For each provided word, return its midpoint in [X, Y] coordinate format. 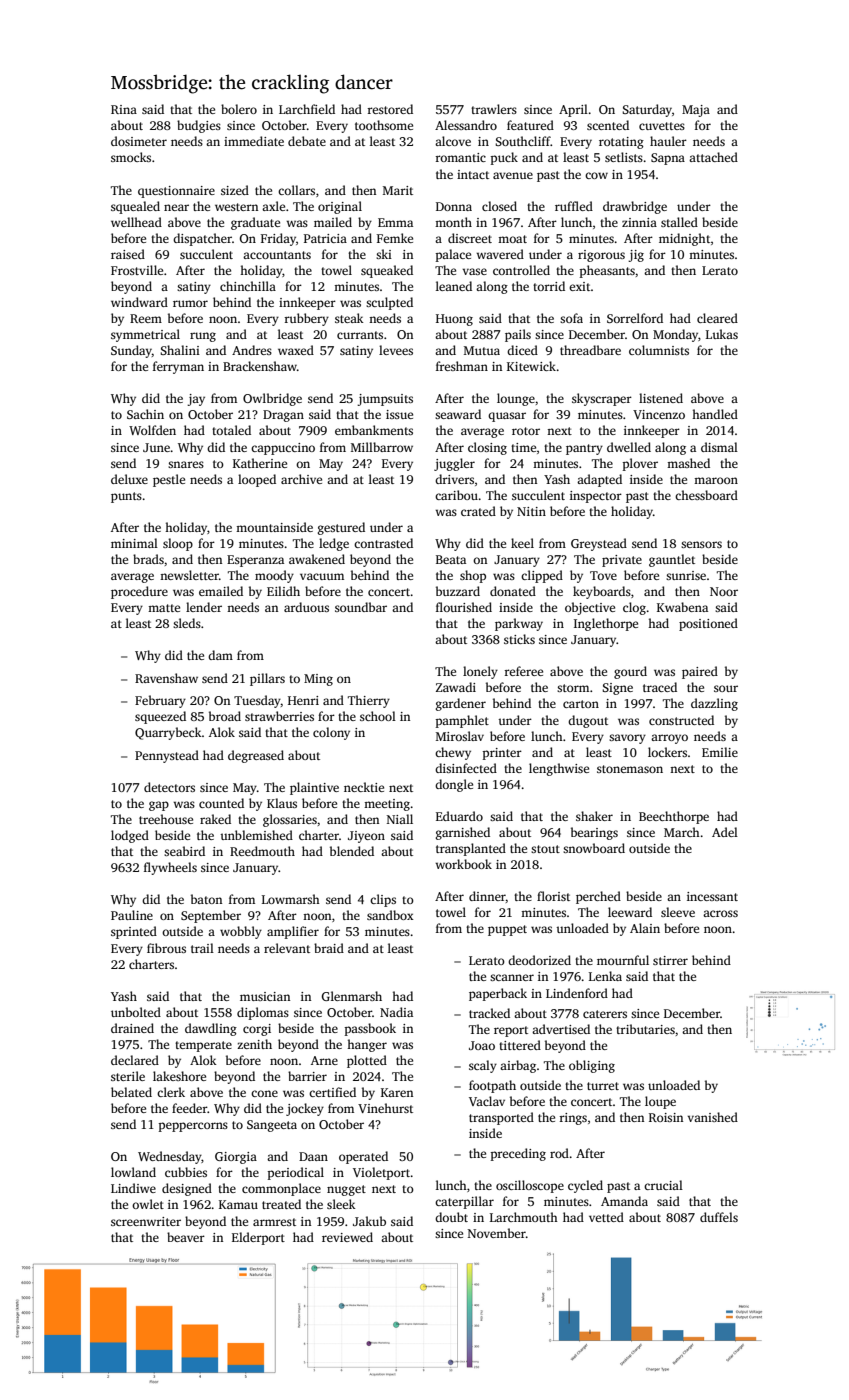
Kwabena [682, 607]
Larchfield [307, 109]
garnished [463, 833]
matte [164, 608]
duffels [719, 1217]
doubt [451, 1217]
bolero [239, 109]
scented [608, 125]
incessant [712, 896]
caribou [456, 495]
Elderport [258, 1238]
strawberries [279, 716]
